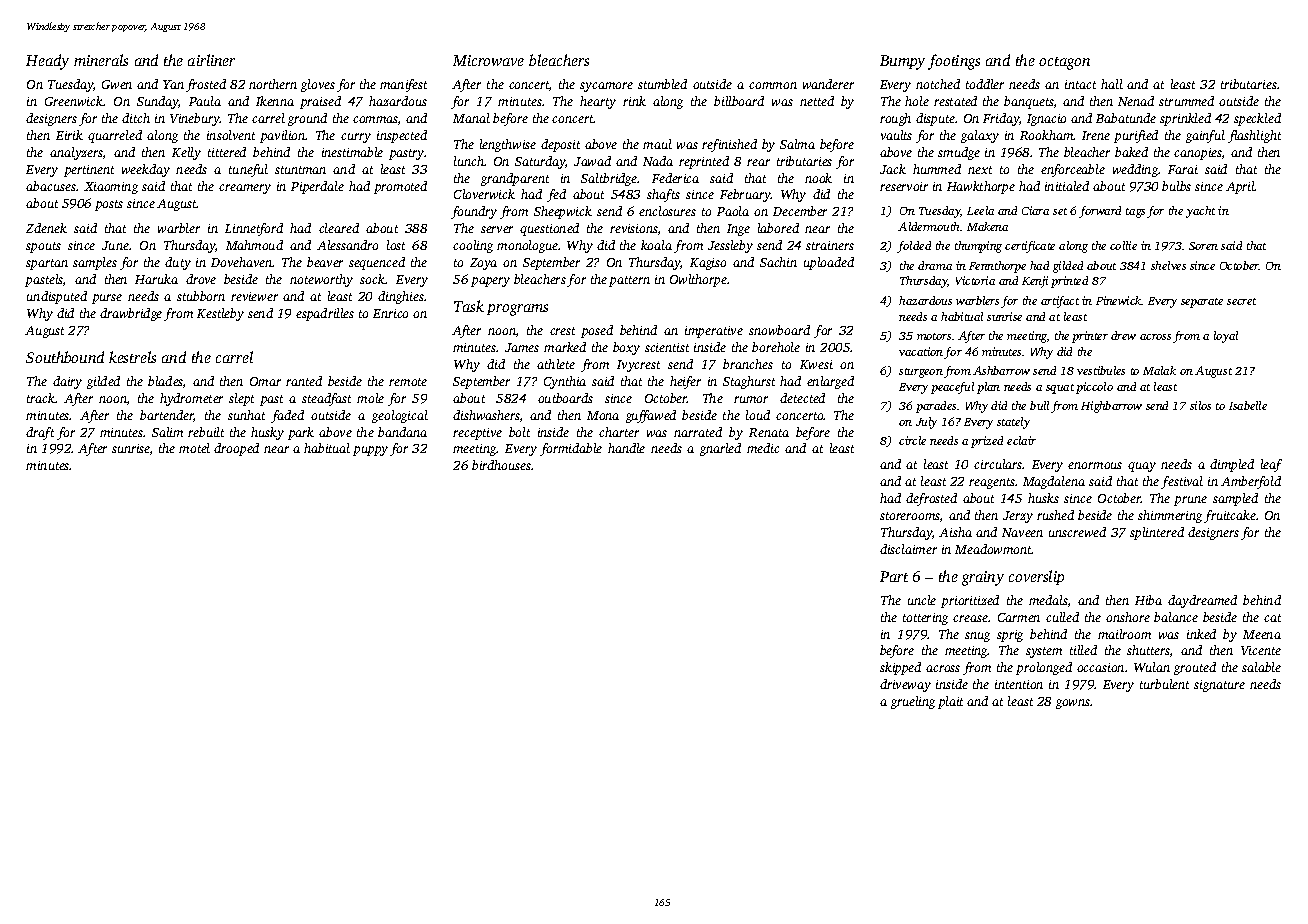  I want to click on Bumpy, so click(902, 62).
